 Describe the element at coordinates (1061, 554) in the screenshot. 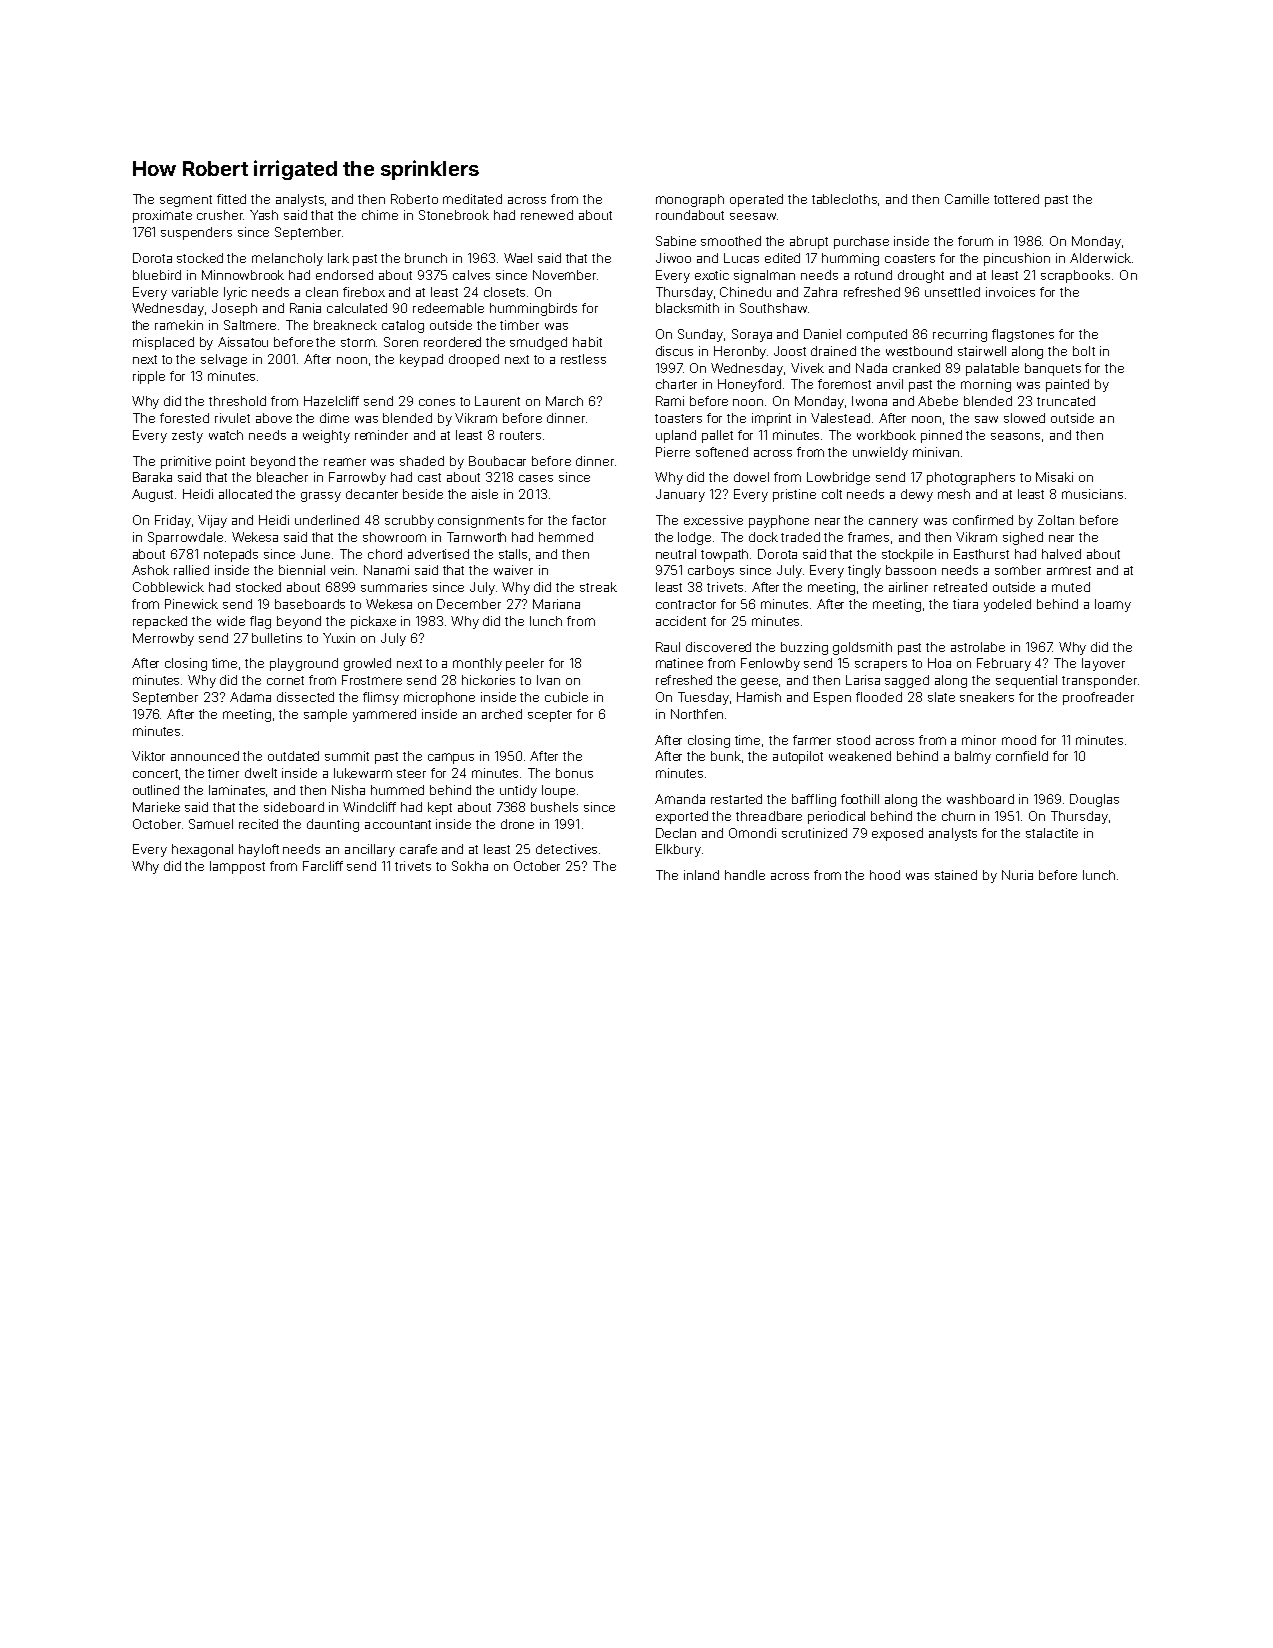

I see `halved` at that location.
